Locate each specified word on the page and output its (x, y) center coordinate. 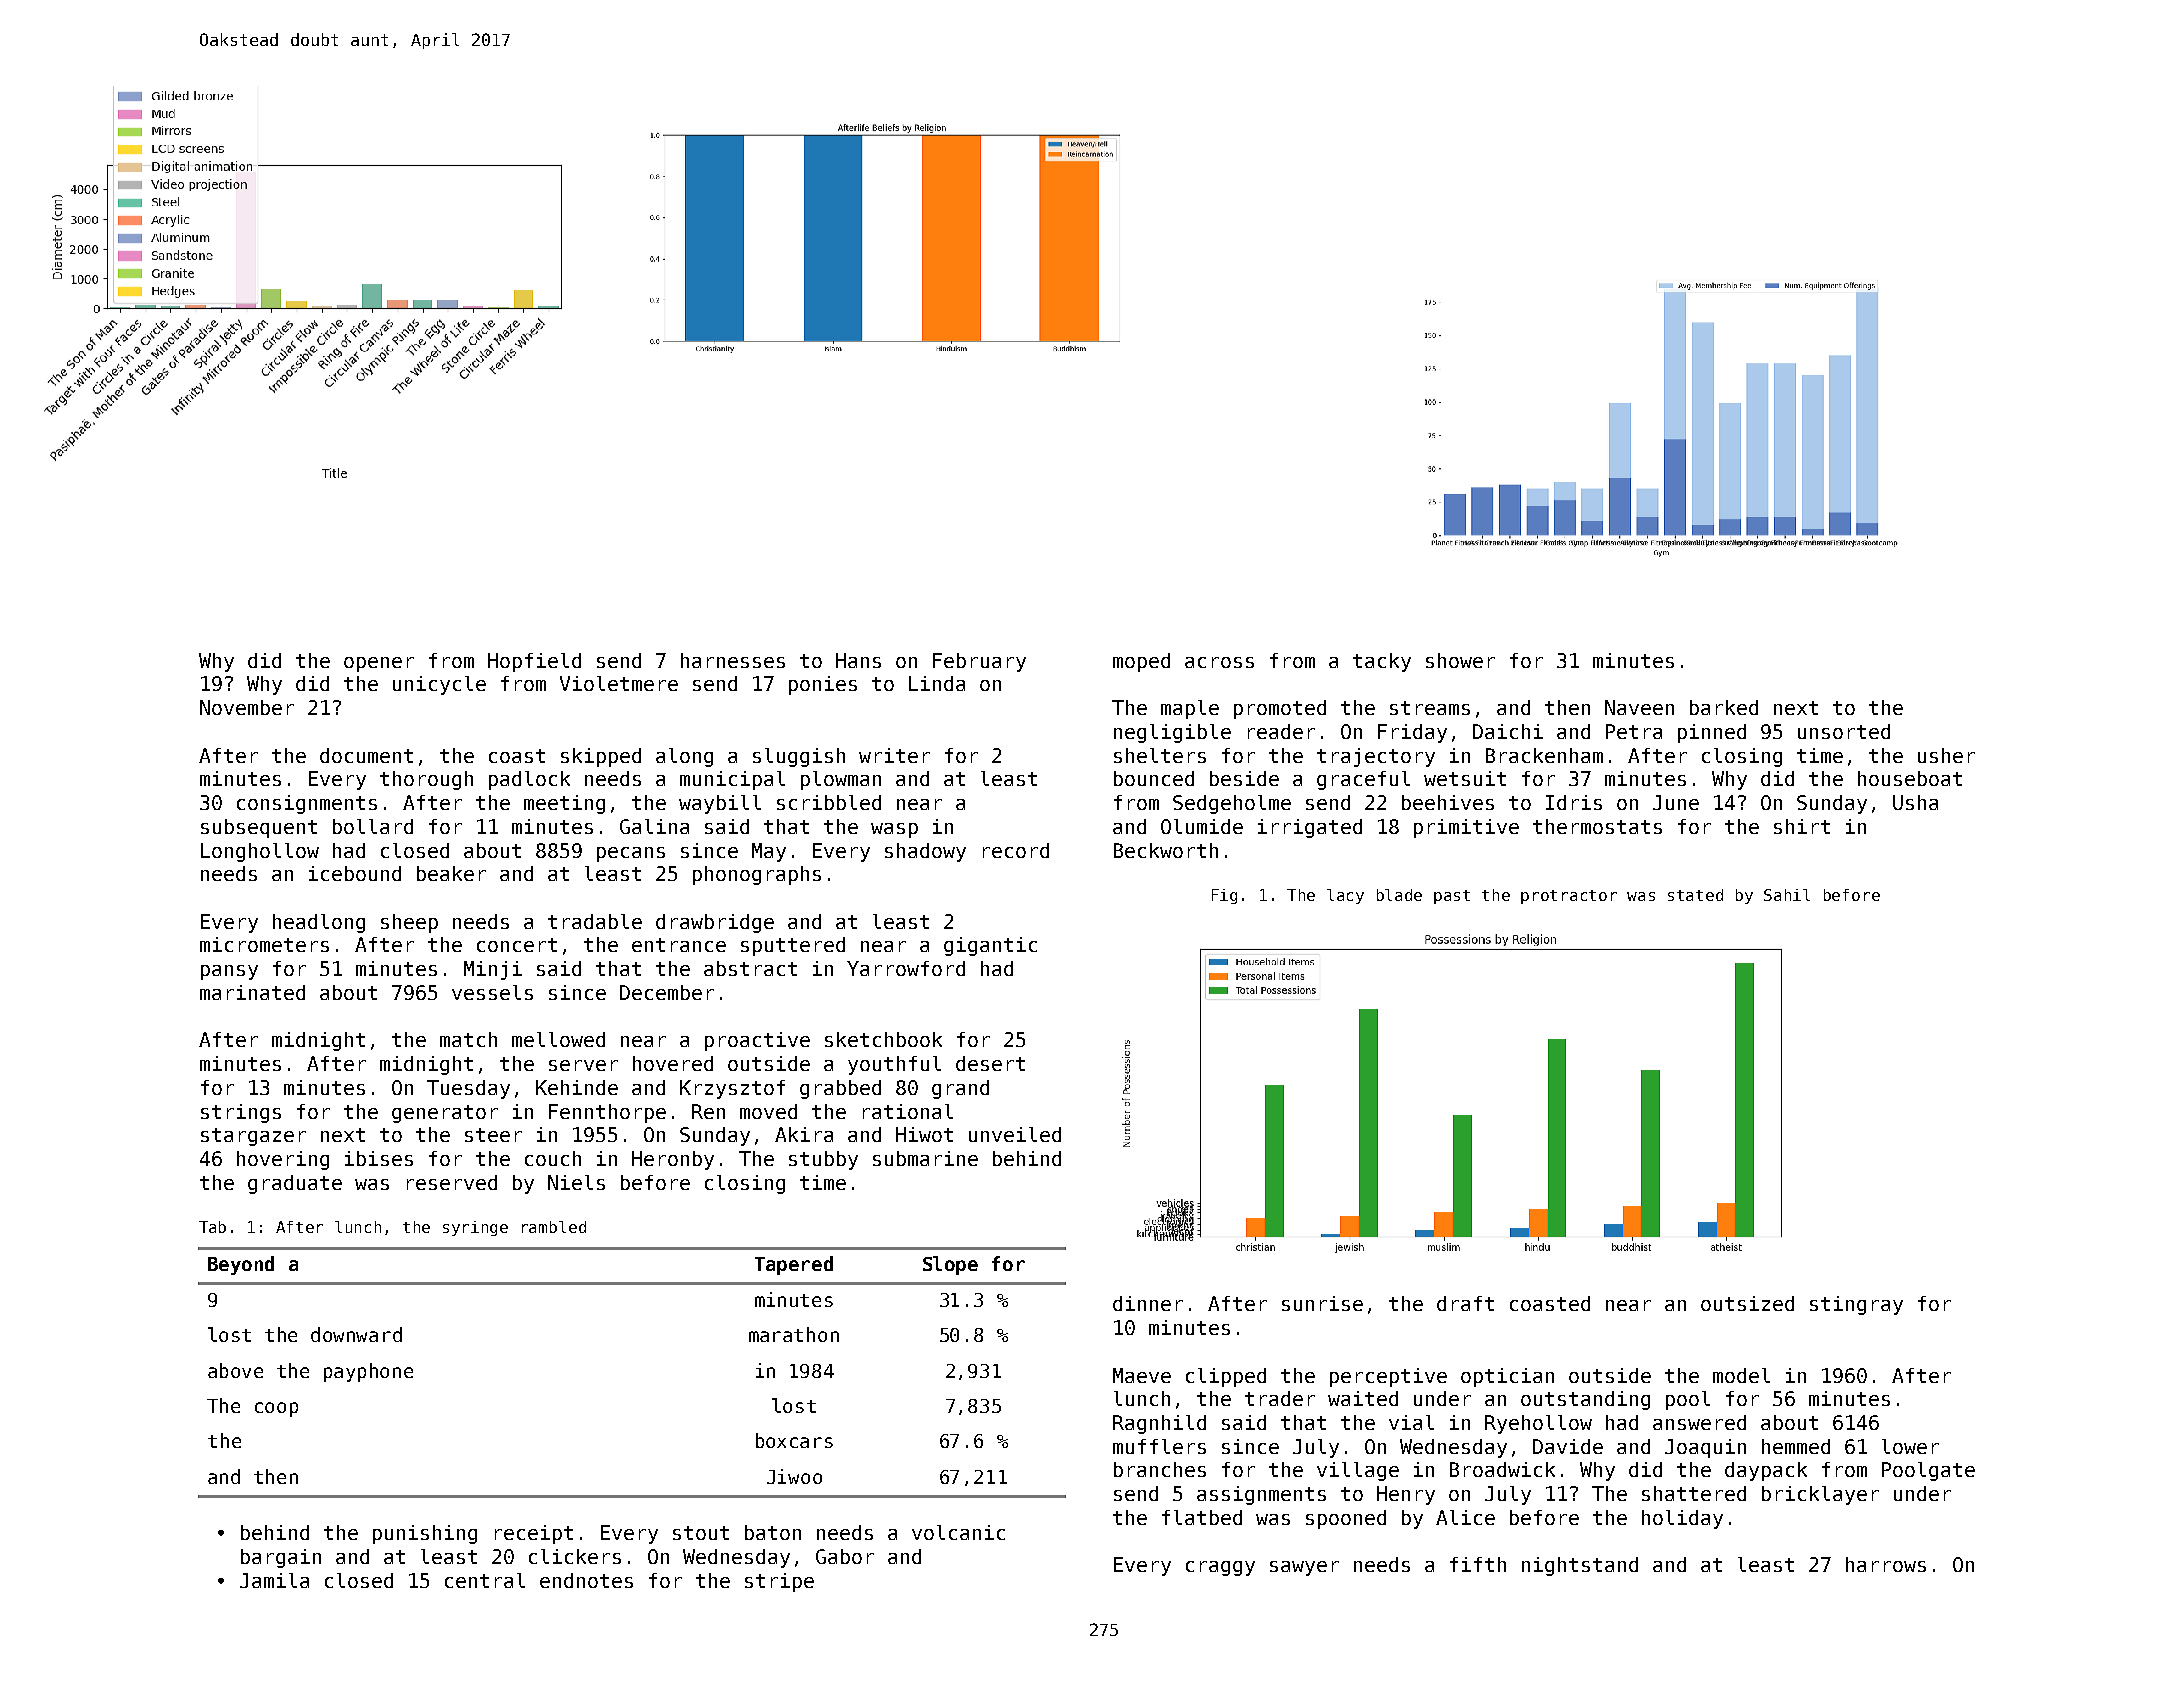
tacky (1382, 662)
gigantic (990, 946)
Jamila (274, 1580)
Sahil (1787, 895)
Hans (858, 660)
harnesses (733, 660)
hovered (673, 1063)
